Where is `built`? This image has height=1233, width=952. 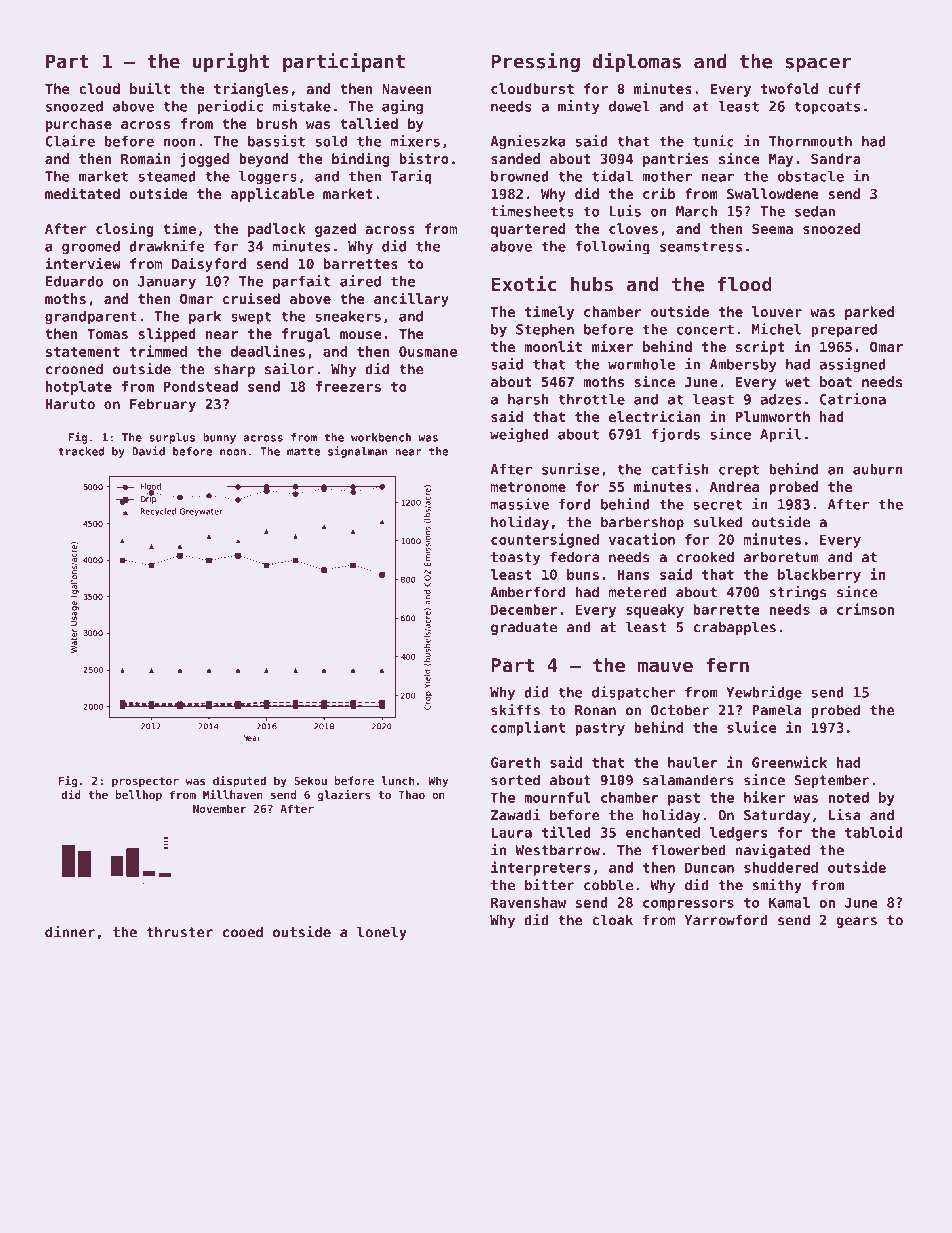
built is located at coordinates (150, 88).
